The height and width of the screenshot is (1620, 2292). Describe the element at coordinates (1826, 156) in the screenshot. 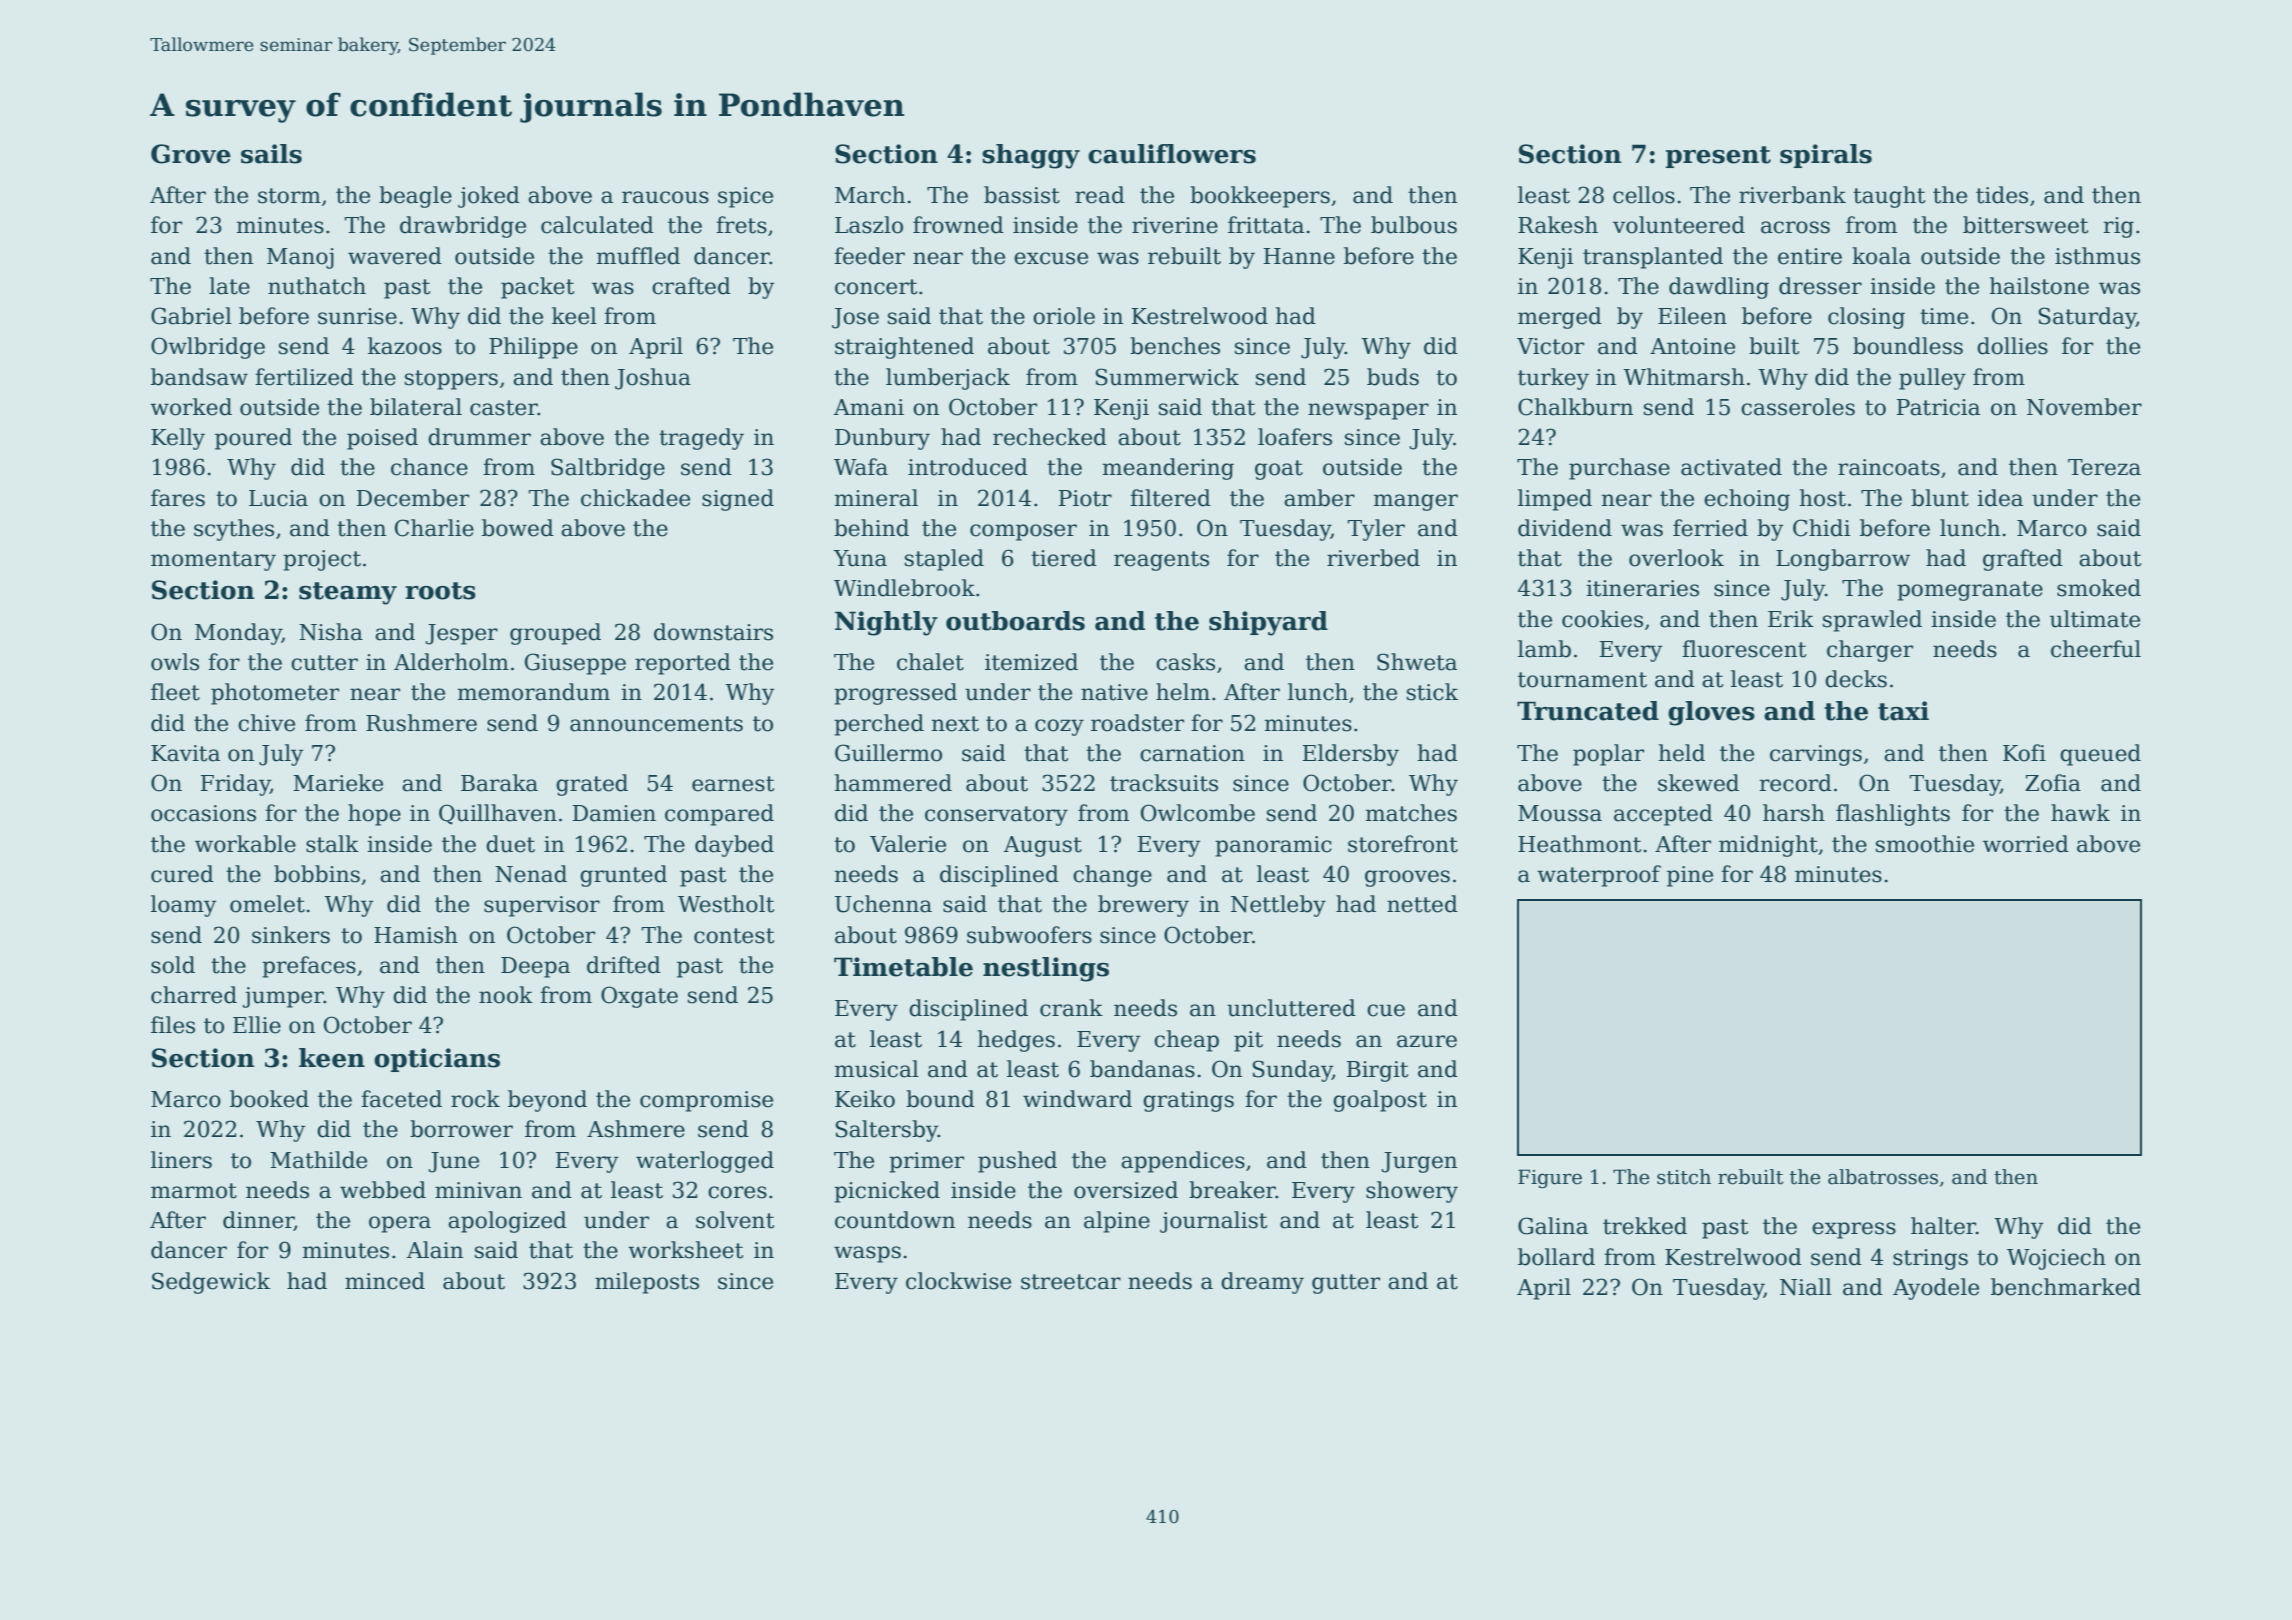

I see `spirals` at that location.
